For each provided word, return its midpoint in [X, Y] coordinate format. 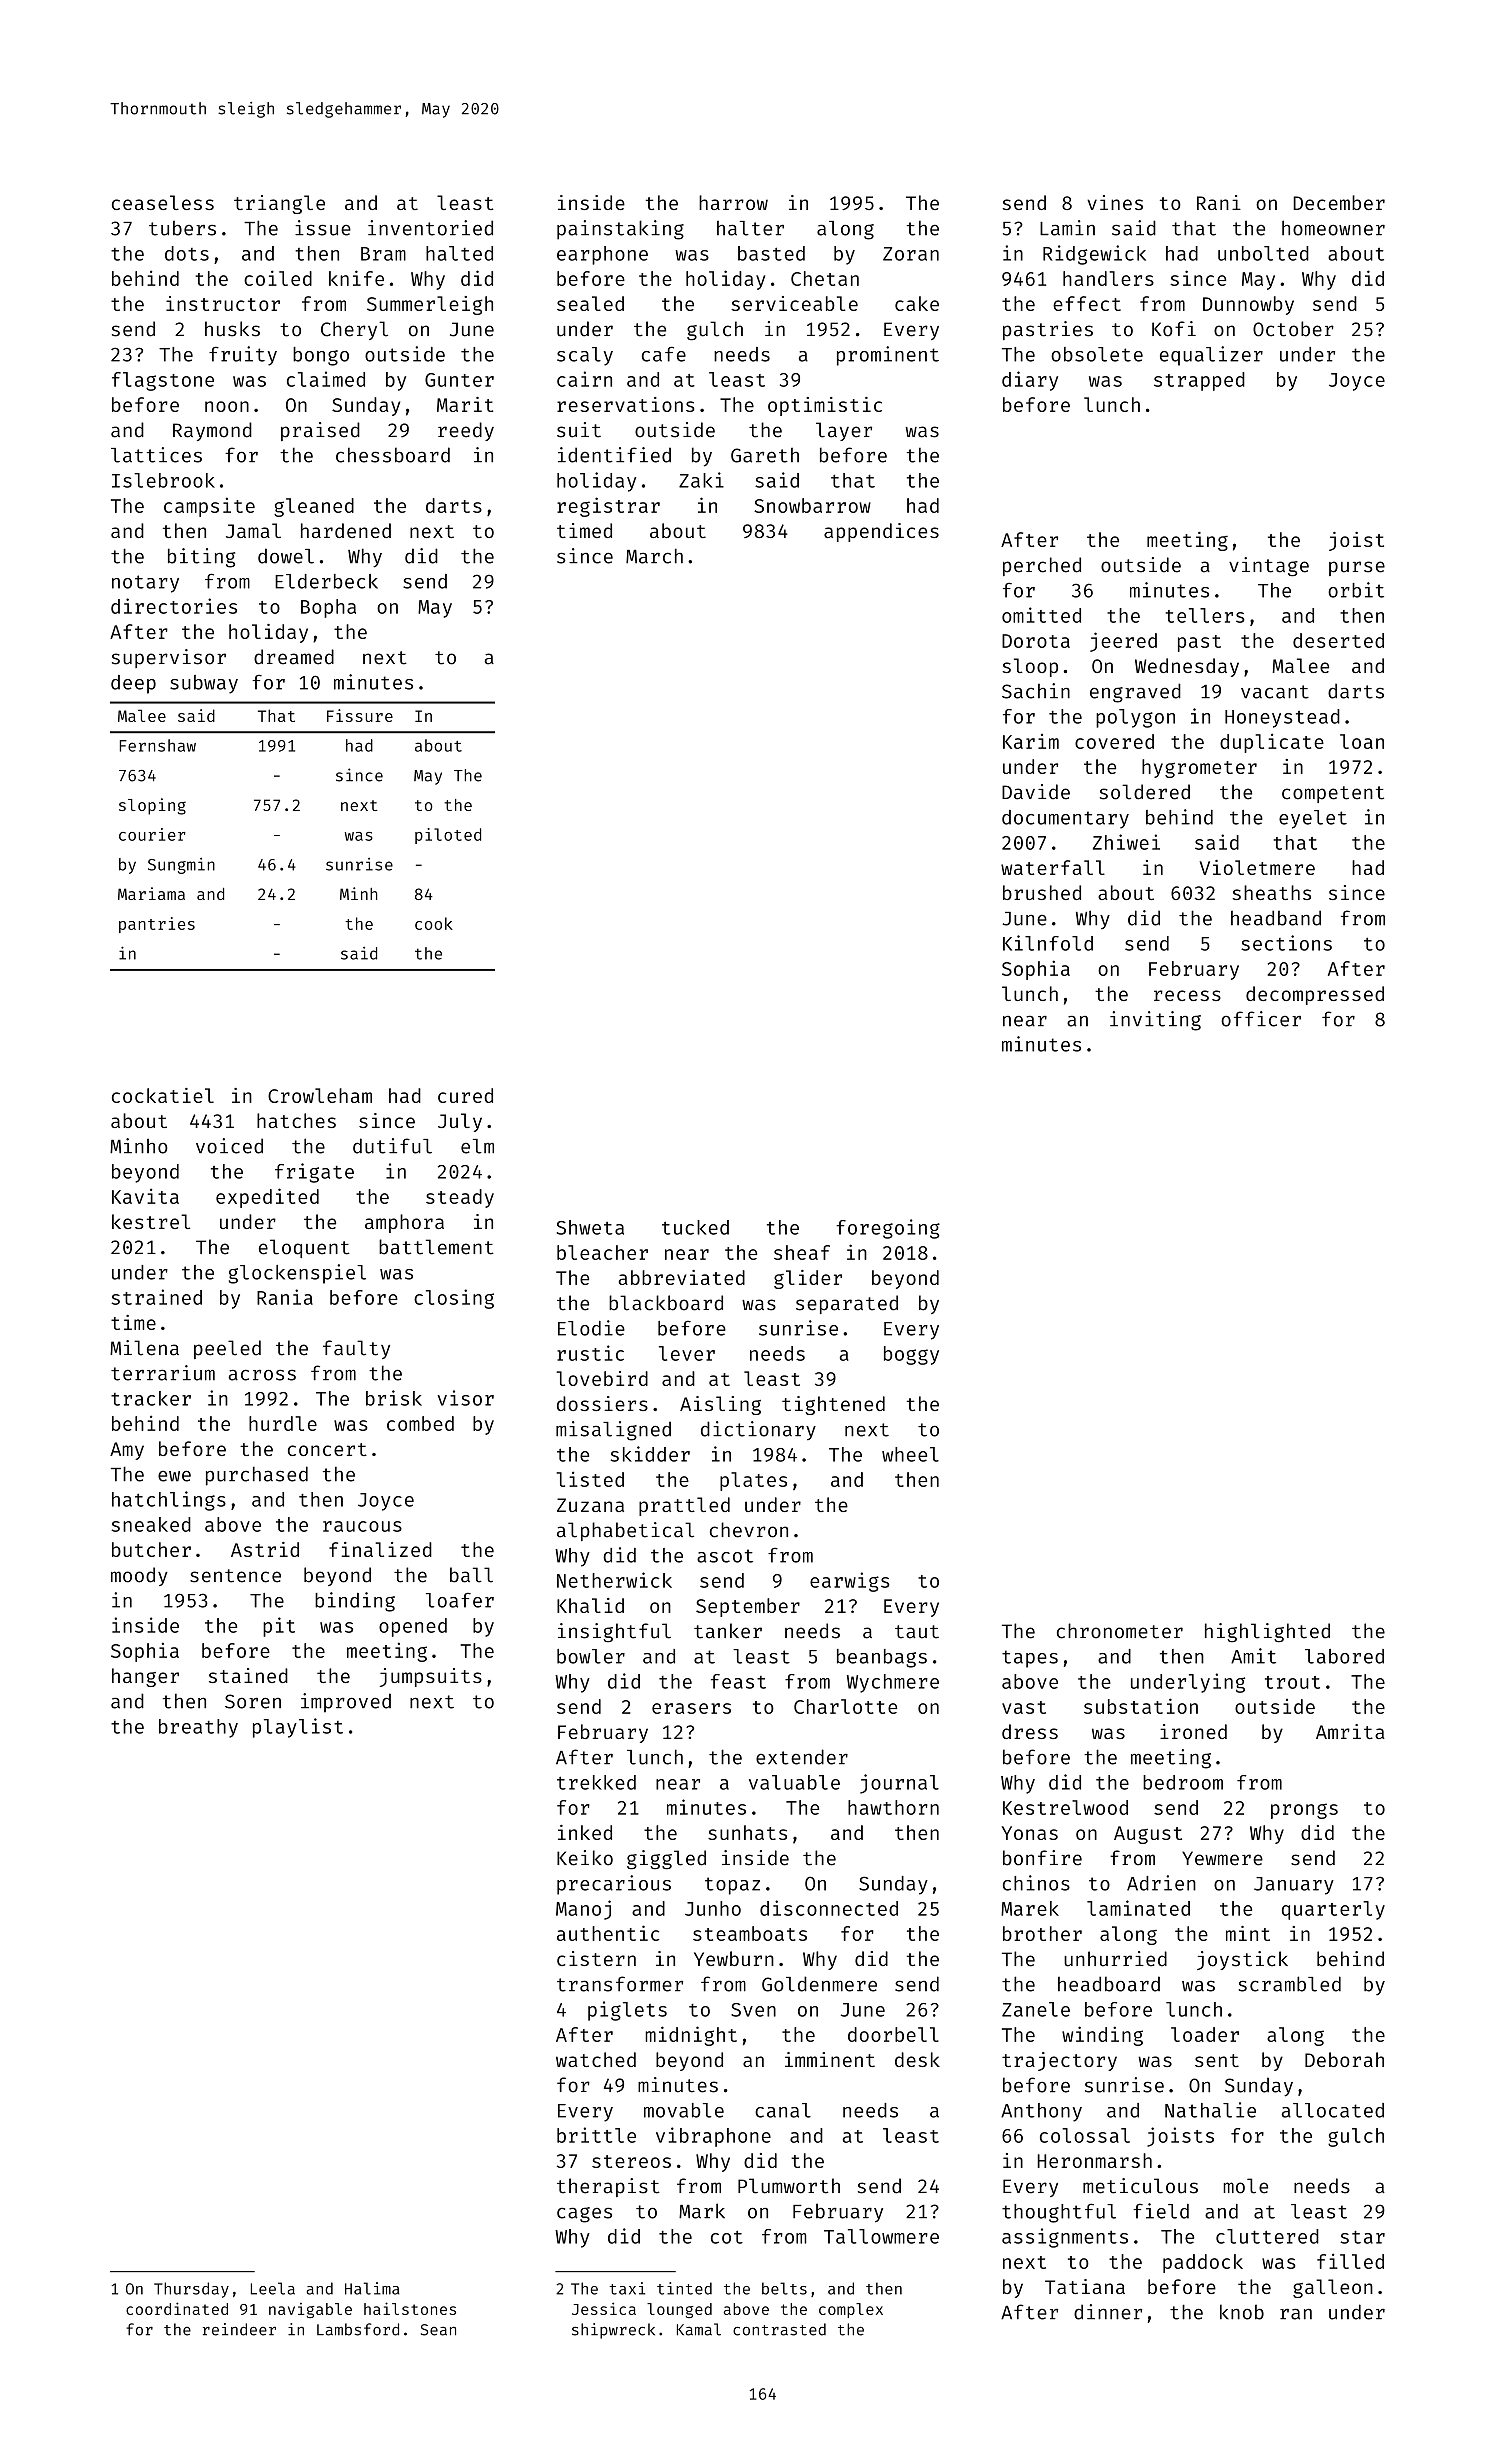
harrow [733, 202]
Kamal [699, 2329]
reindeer [239, 2329]
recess [1187, 995]
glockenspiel [297, 1274]
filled [1350, 2261]
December [1339, 202]
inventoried [430, 228]
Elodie [591, 1328]
